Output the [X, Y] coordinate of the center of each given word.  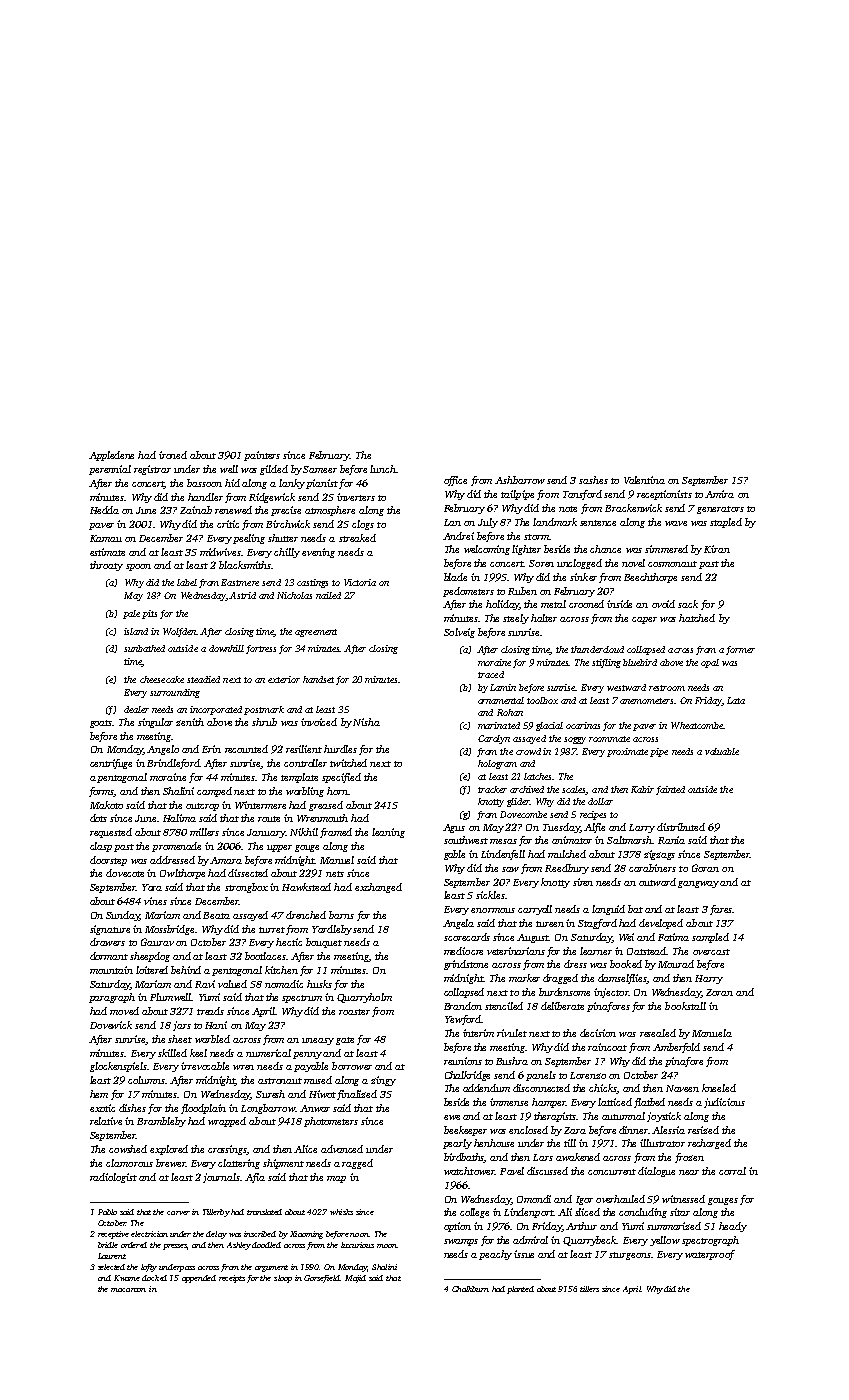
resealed [658, 1033]
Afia [255, 1178]
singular [155, 723]
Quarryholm [364, 998]
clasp [101, 847]
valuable [722, 751]
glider [518, 802]
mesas [503, 841]
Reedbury [567, 869]
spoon [138, 567]
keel [198, 1053]
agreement [316, 633]
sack [688, 604]
